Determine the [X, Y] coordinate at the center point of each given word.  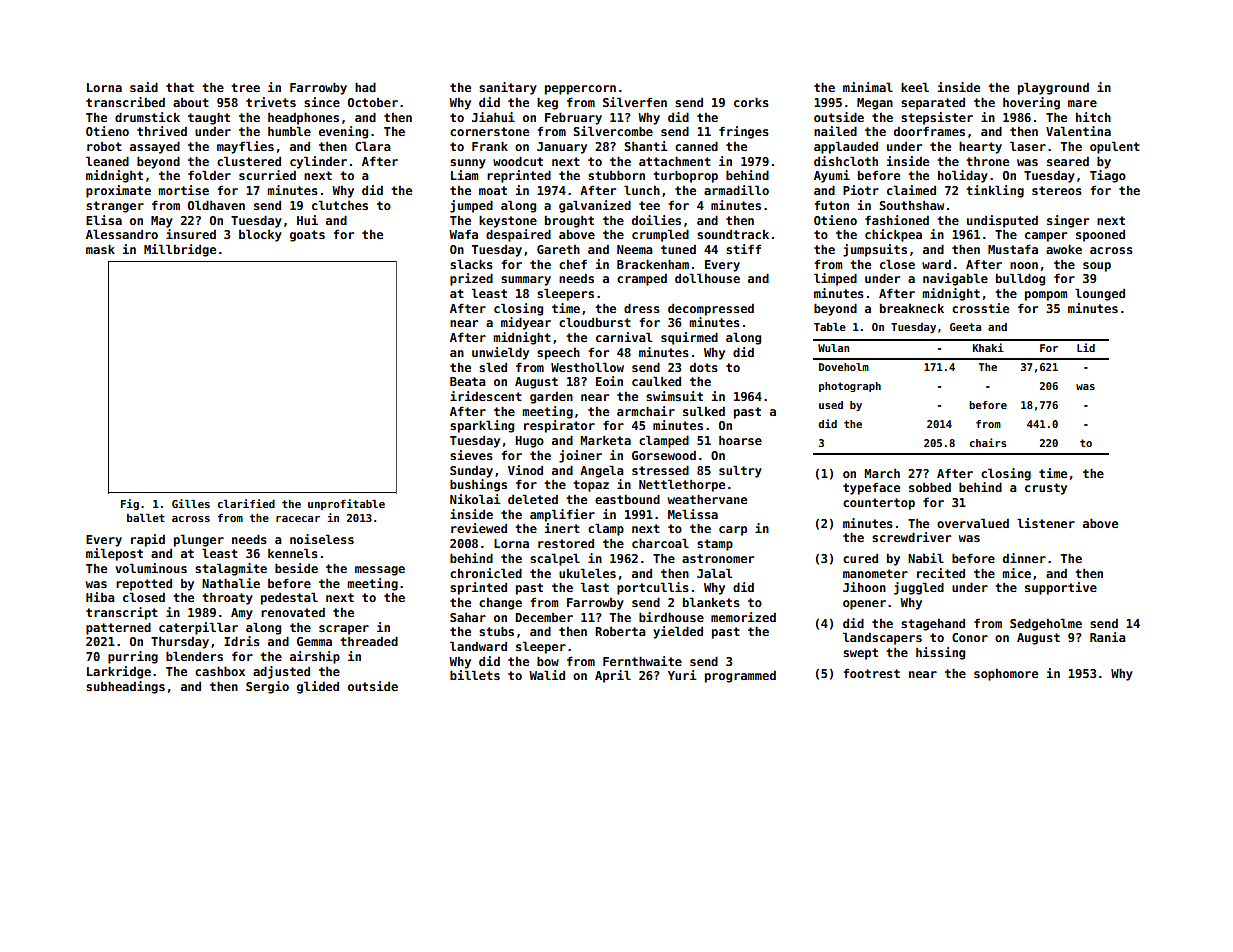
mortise [183, 190]
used [831, 405]
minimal [868, 87]
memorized [743, 617]
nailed [835, 131]
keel [915, 87]
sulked [704, 411]
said [144, 87]
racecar [298, 519]
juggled [919, 588]
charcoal [660, 543]
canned [696, 146]
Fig [130, 504]
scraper [344, 630]
